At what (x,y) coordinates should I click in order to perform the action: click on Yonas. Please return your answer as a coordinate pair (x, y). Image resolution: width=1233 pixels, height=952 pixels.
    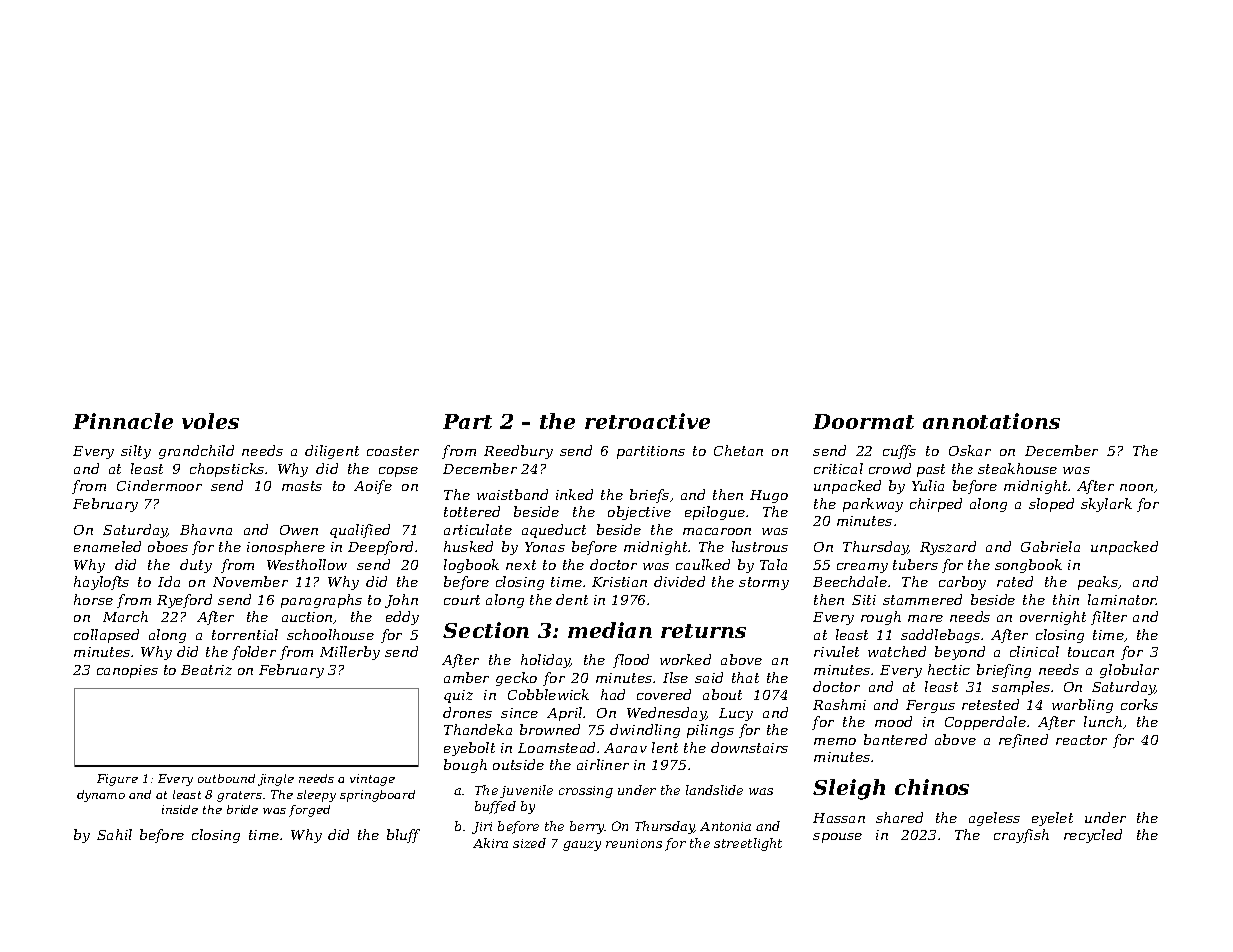
    Looking at the image, I should click on (545, 547).
